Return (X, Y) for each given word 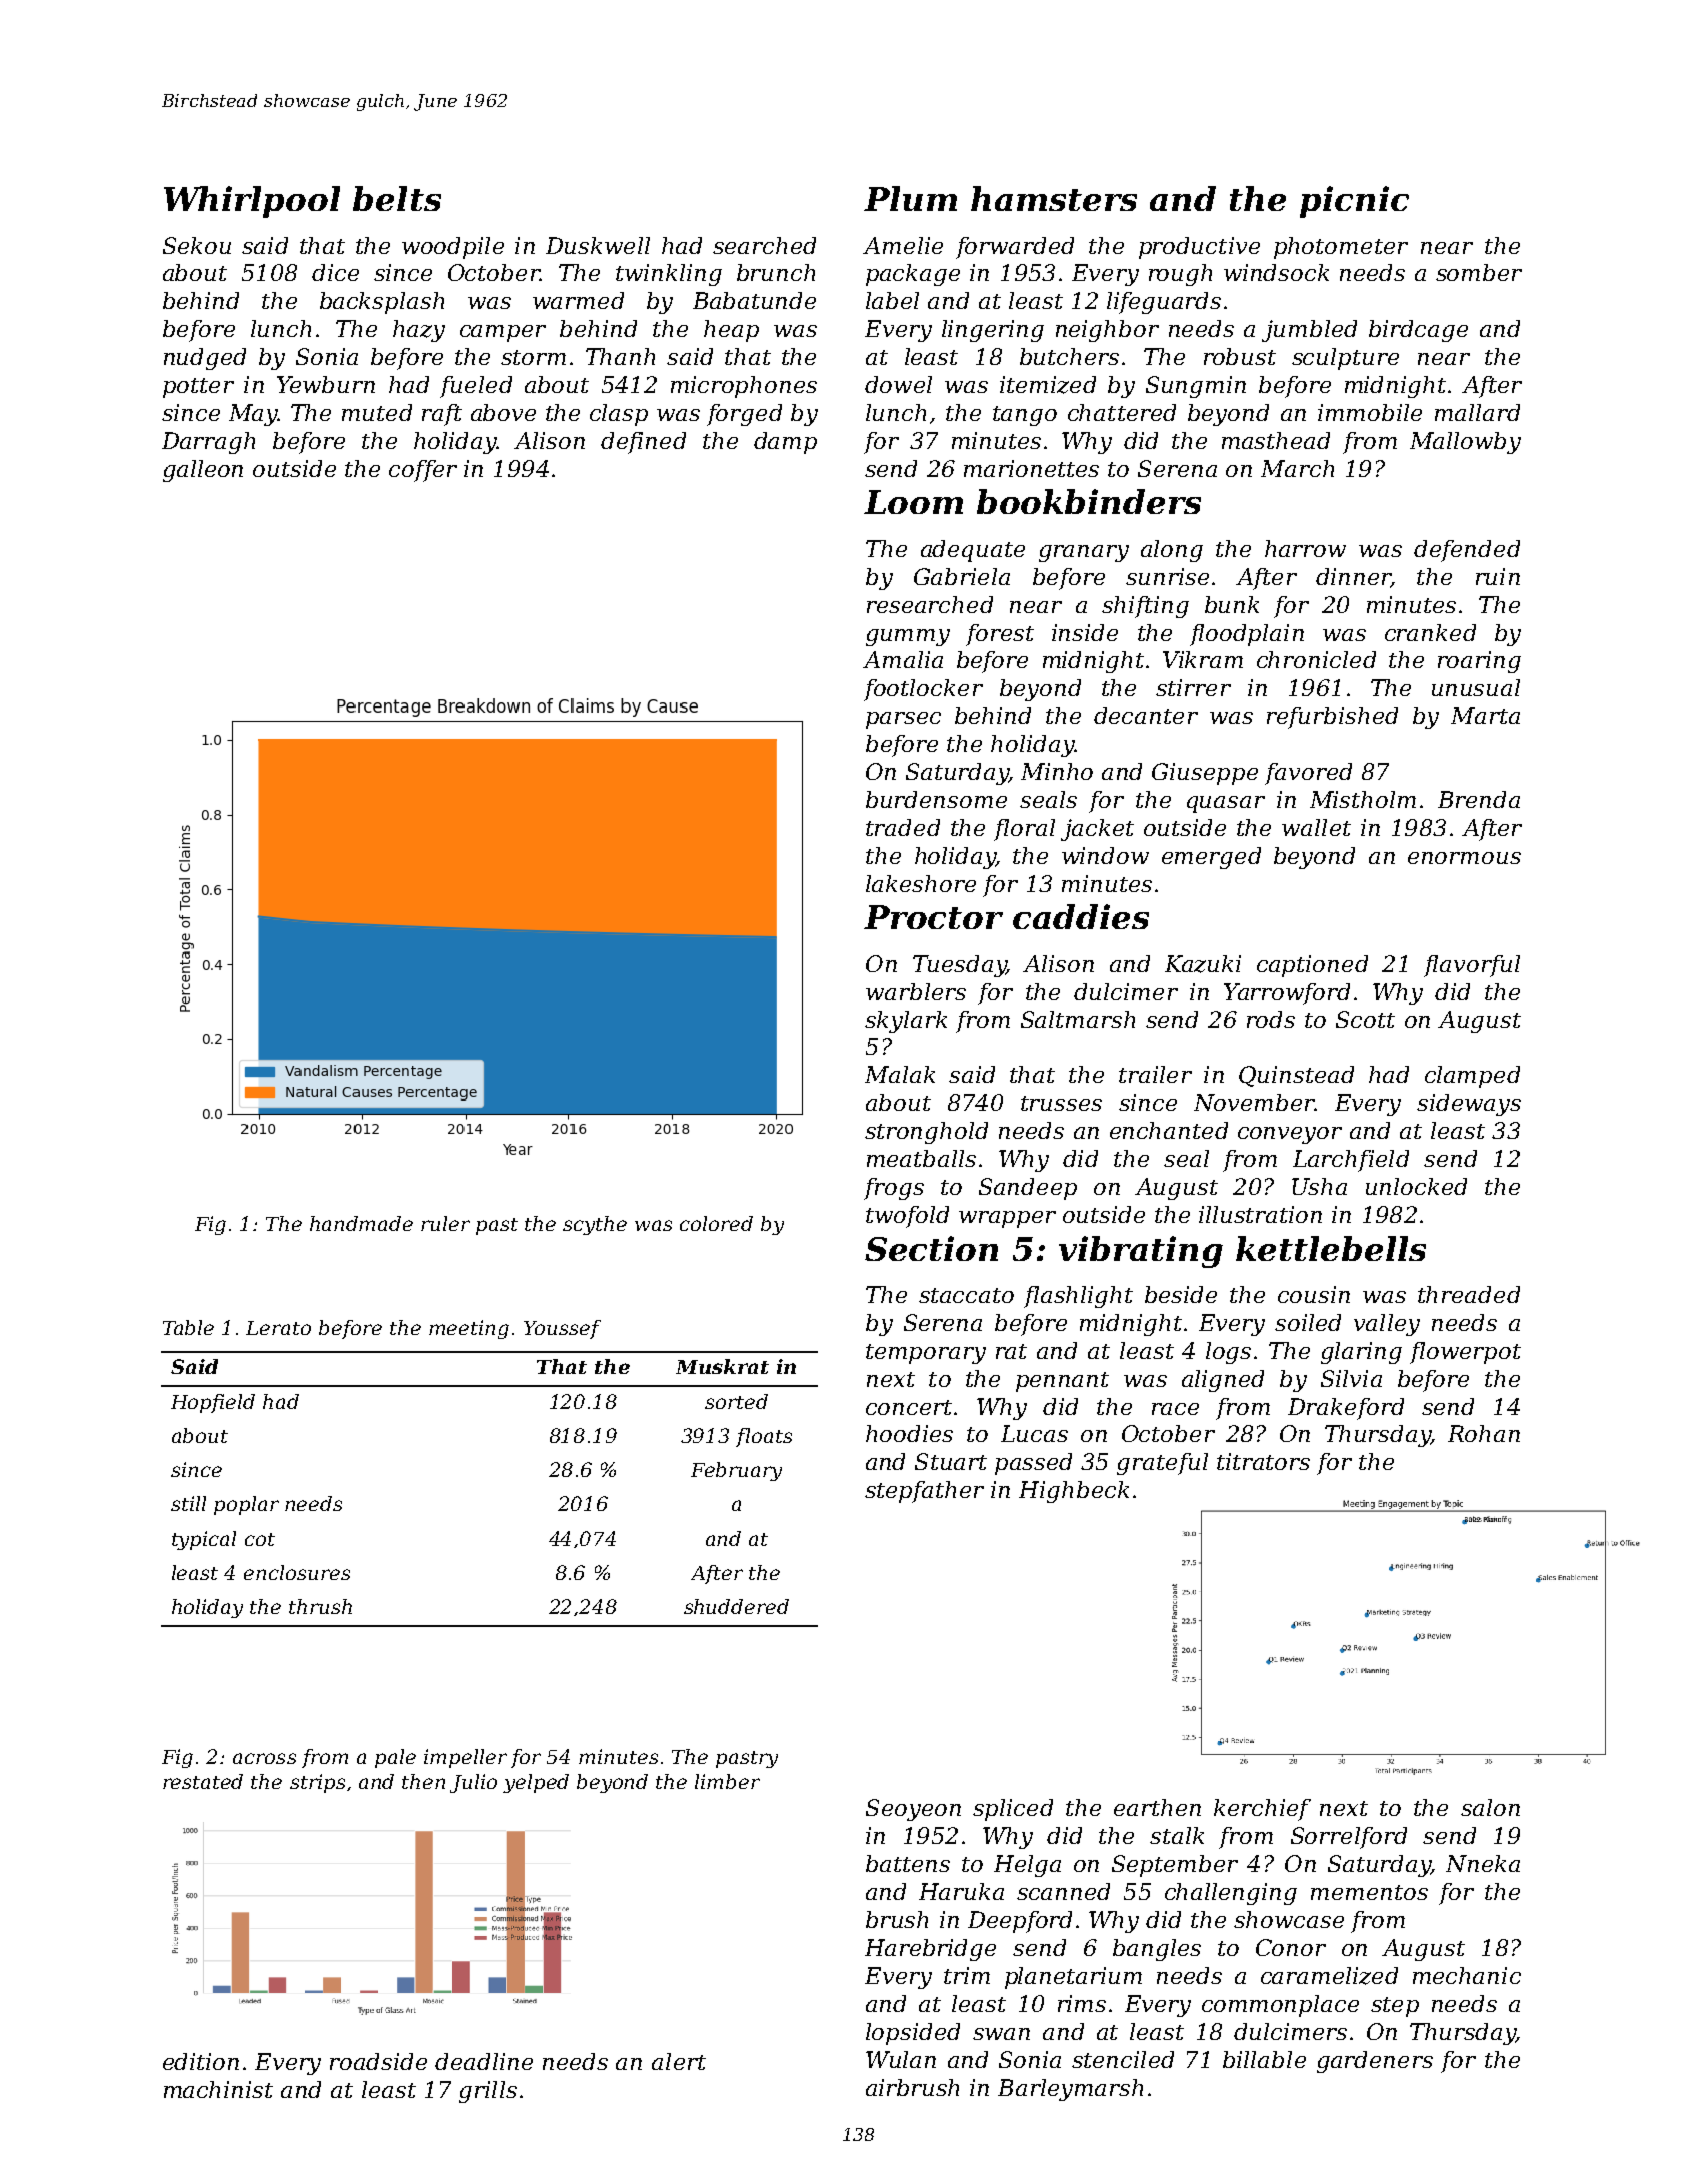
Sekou (197, 245)
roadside (378, 2061)
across (264, 1758)
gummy (908, 637)
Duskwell (598, 245)
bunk (1232, 604)
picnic (1354, 202)
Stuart (951, 1461)
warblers (916, 991)
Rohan (1484, 1433)
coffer (423, 471)
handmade (361, 1223)
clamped (1472, 1077)
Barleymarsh (1070, 2090)
